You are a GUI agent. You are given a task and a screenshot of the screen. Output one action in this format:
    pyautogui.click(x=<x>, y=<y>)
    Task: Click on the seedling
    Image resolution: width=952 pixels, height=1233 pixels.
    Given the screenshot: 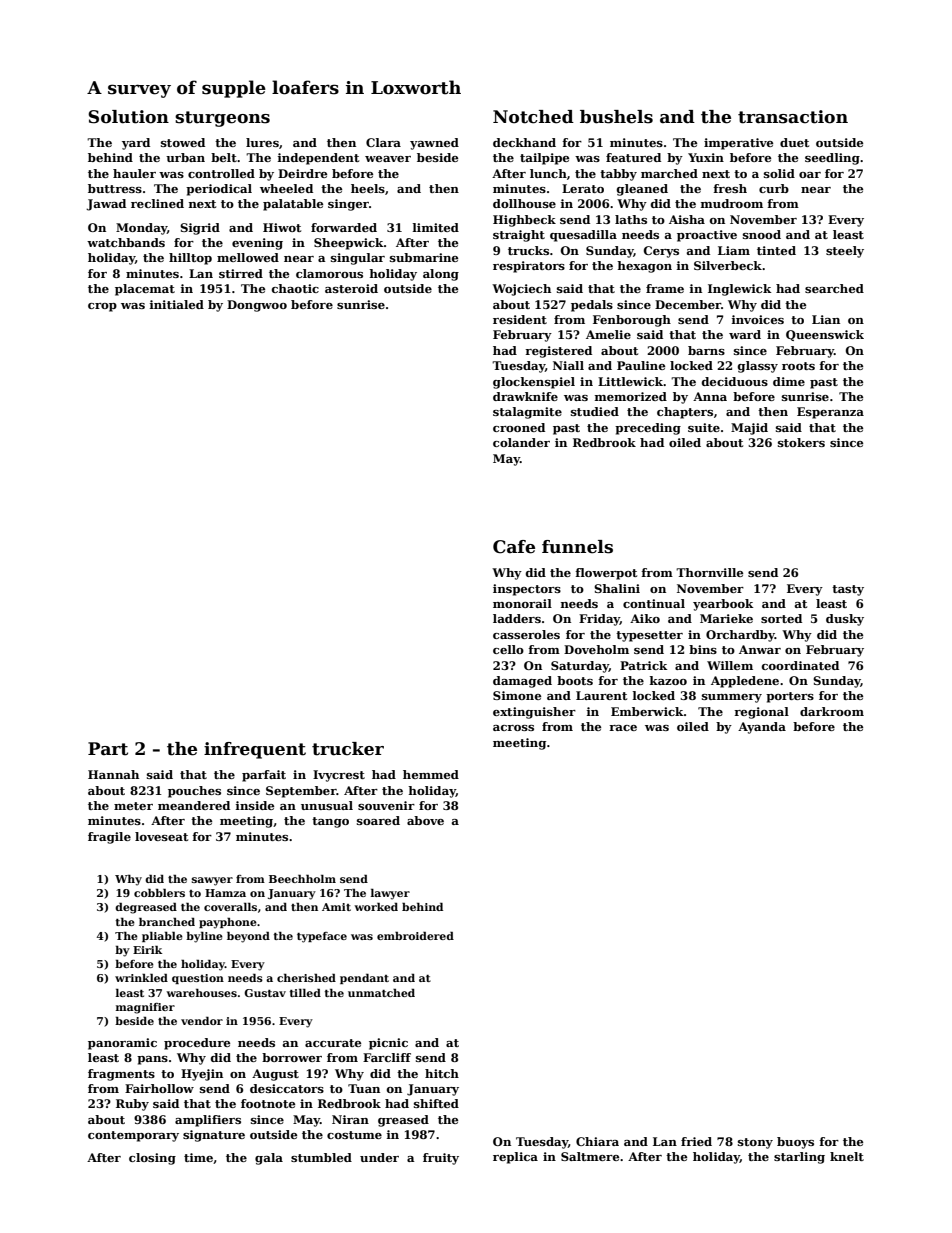 What is the action you would take?
    pyautogui.click(x=832, y=159)
